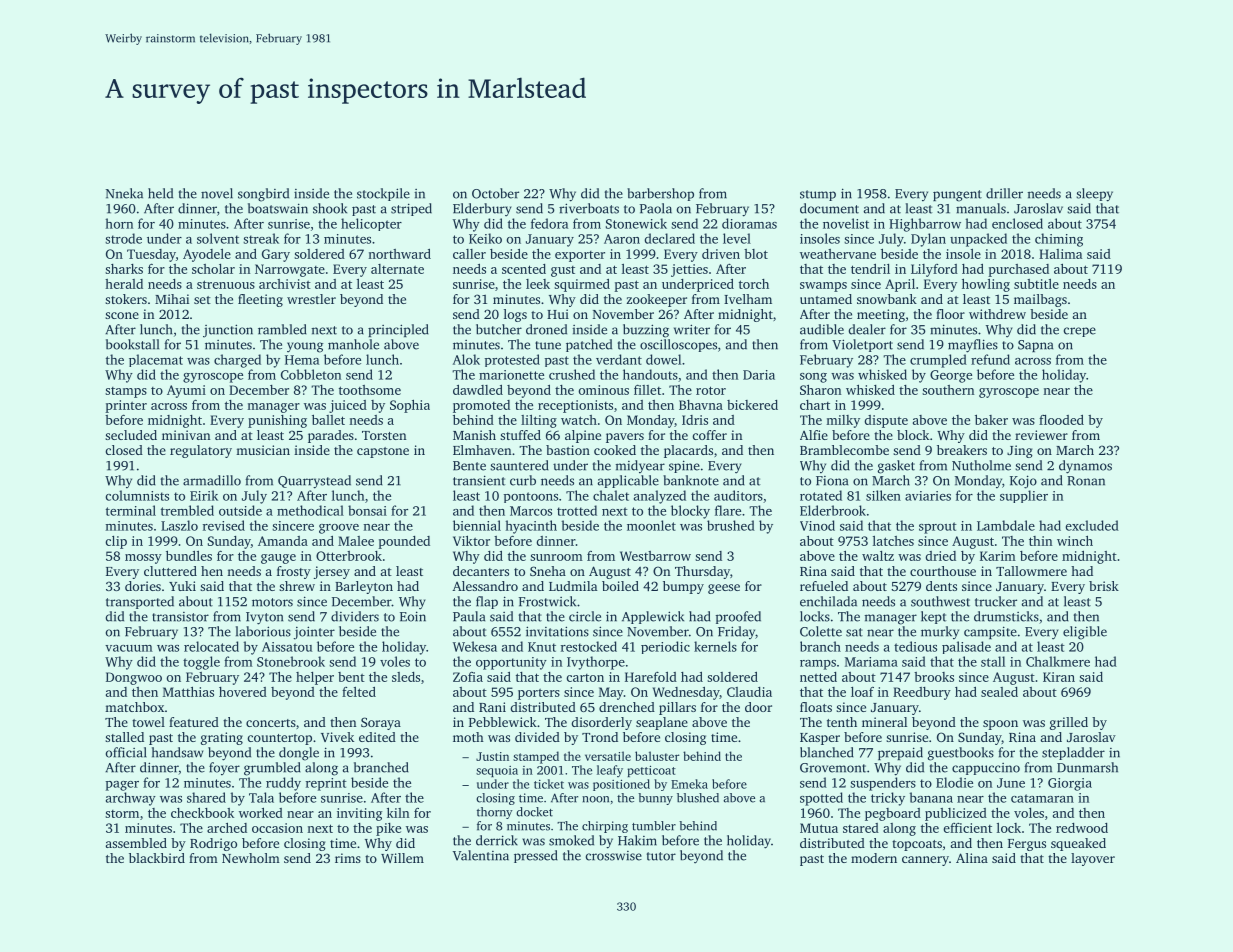  Describe the element at coordinates (1004, 193) in the image. I see `driller` at that location.
